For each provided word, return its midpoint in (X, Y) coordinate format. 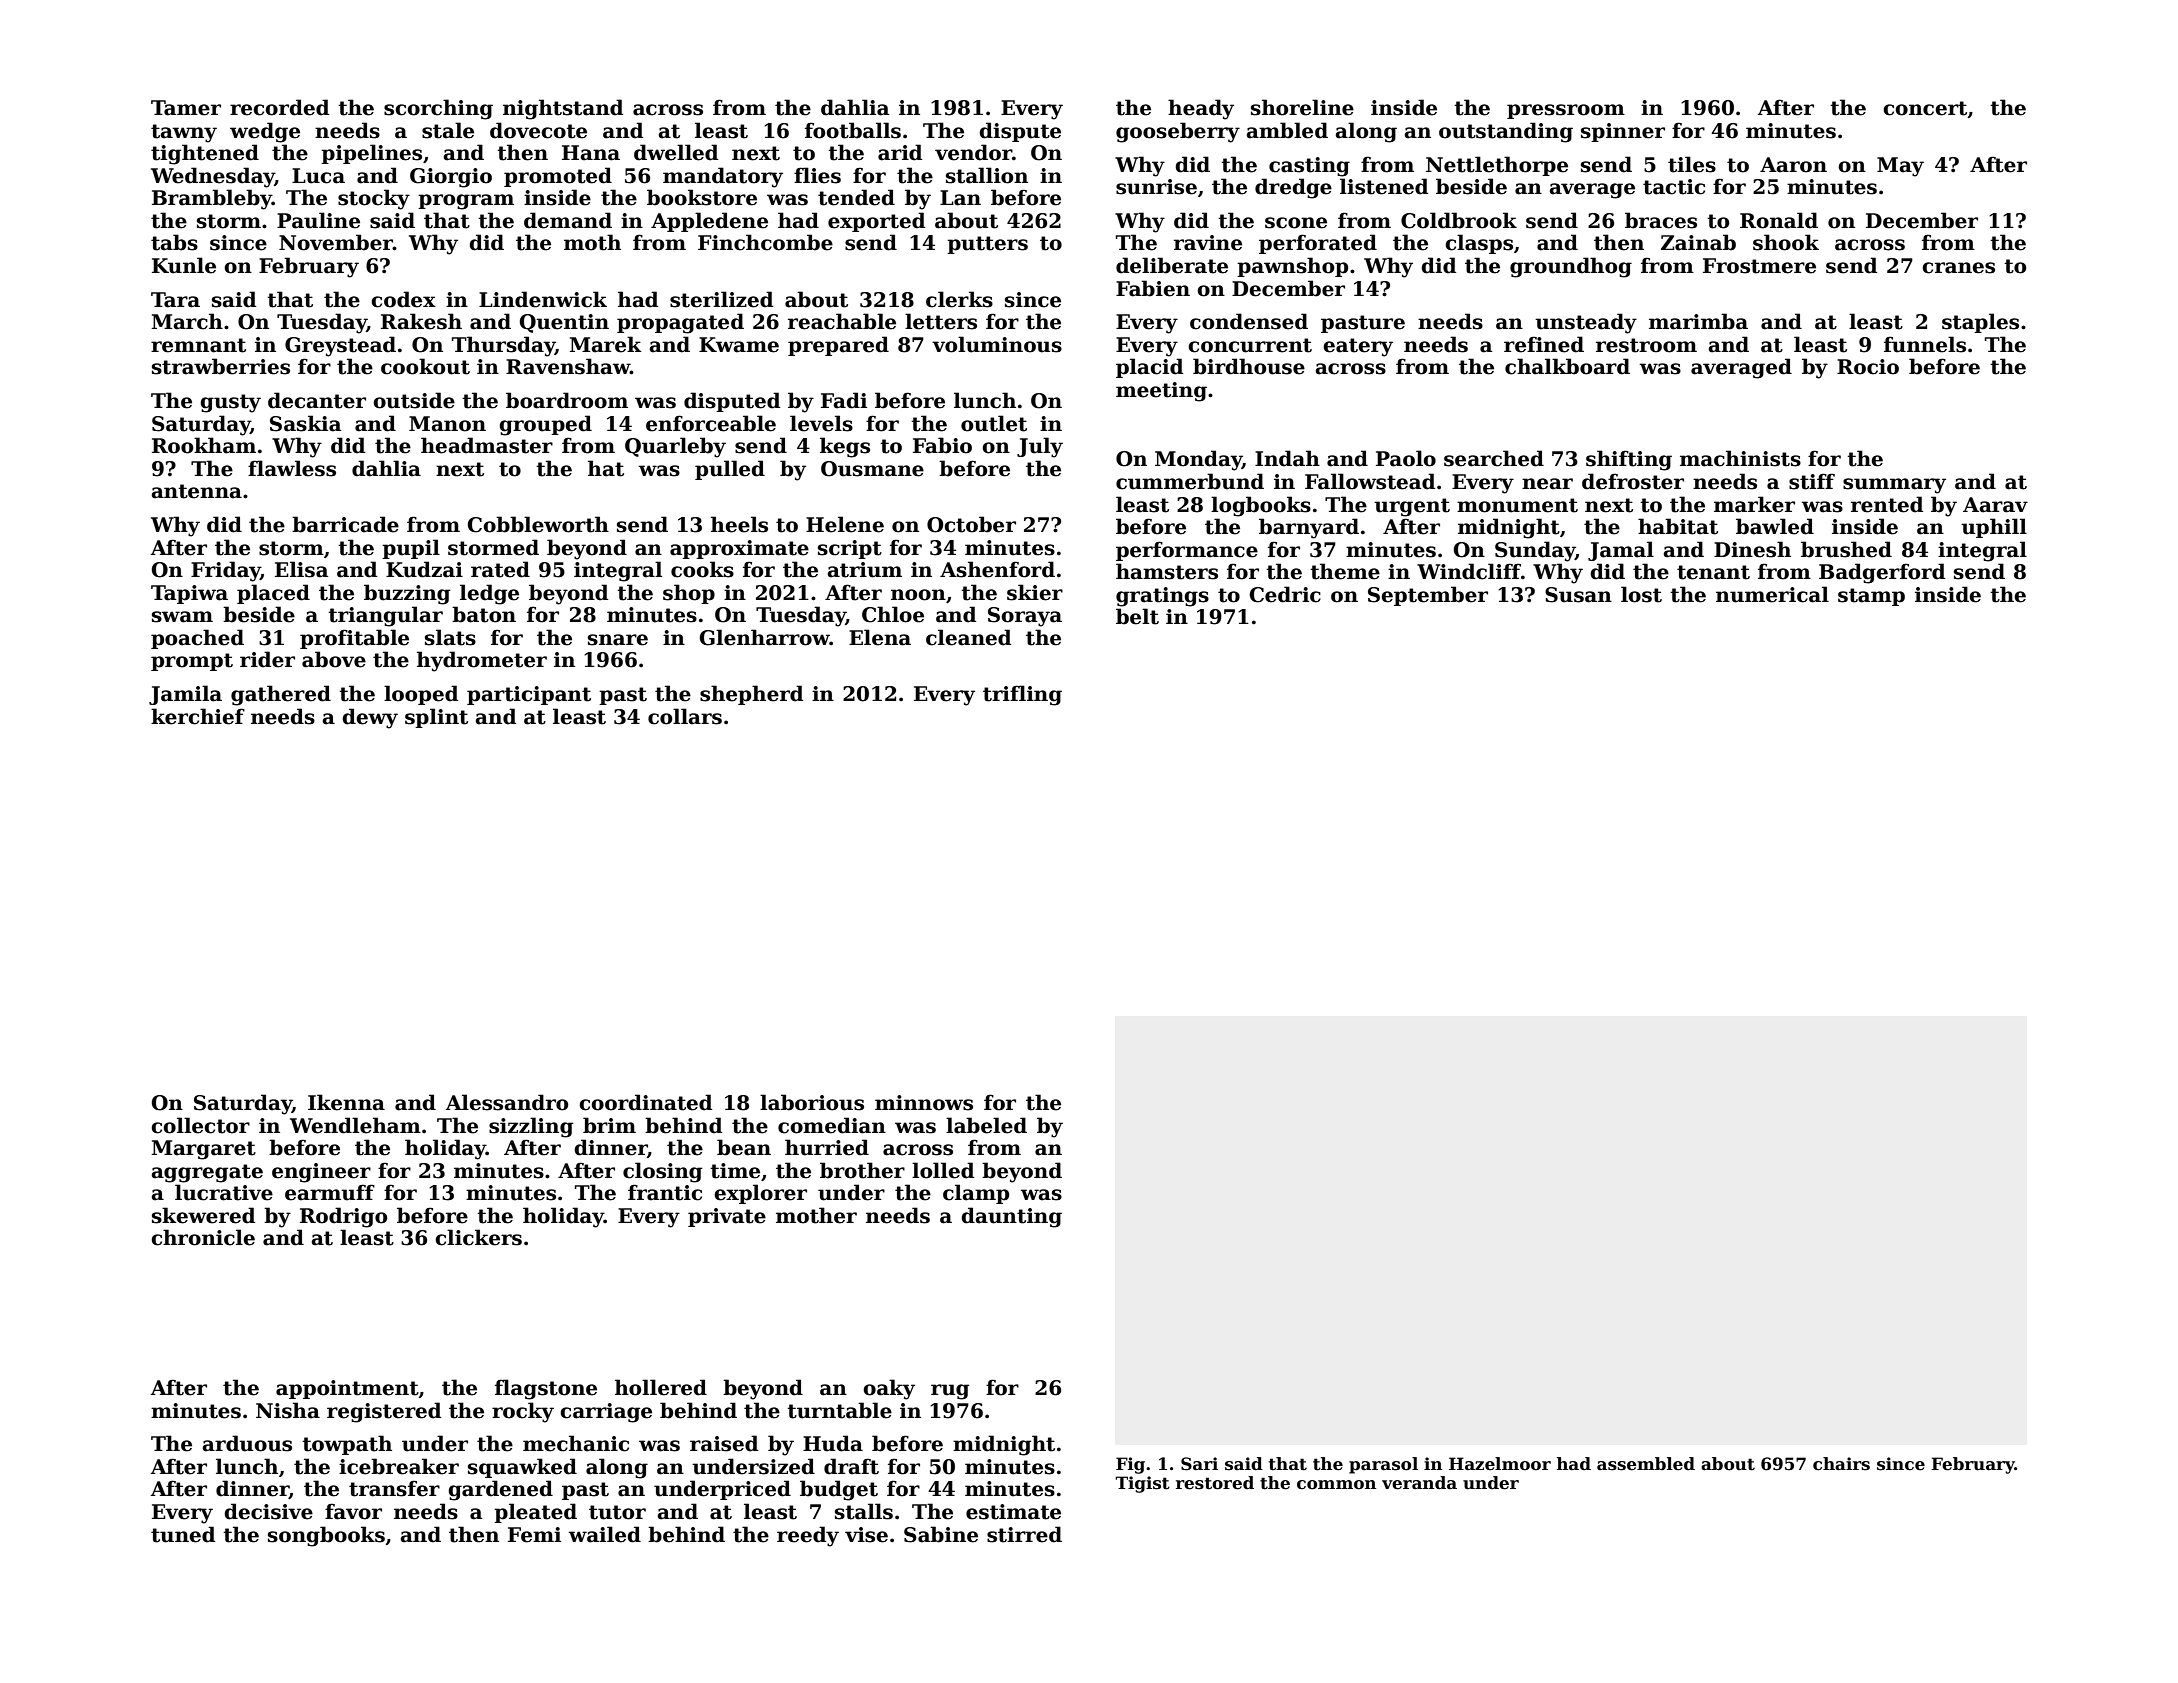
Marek (605, 344)
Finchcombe (765, 242)
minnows (924, 1103)
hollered (661, 1387)
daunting (1011, 1217)
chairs (1841, 1464)
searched (1494, 458)
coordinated (645, 1102)
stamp (1871, 597)
